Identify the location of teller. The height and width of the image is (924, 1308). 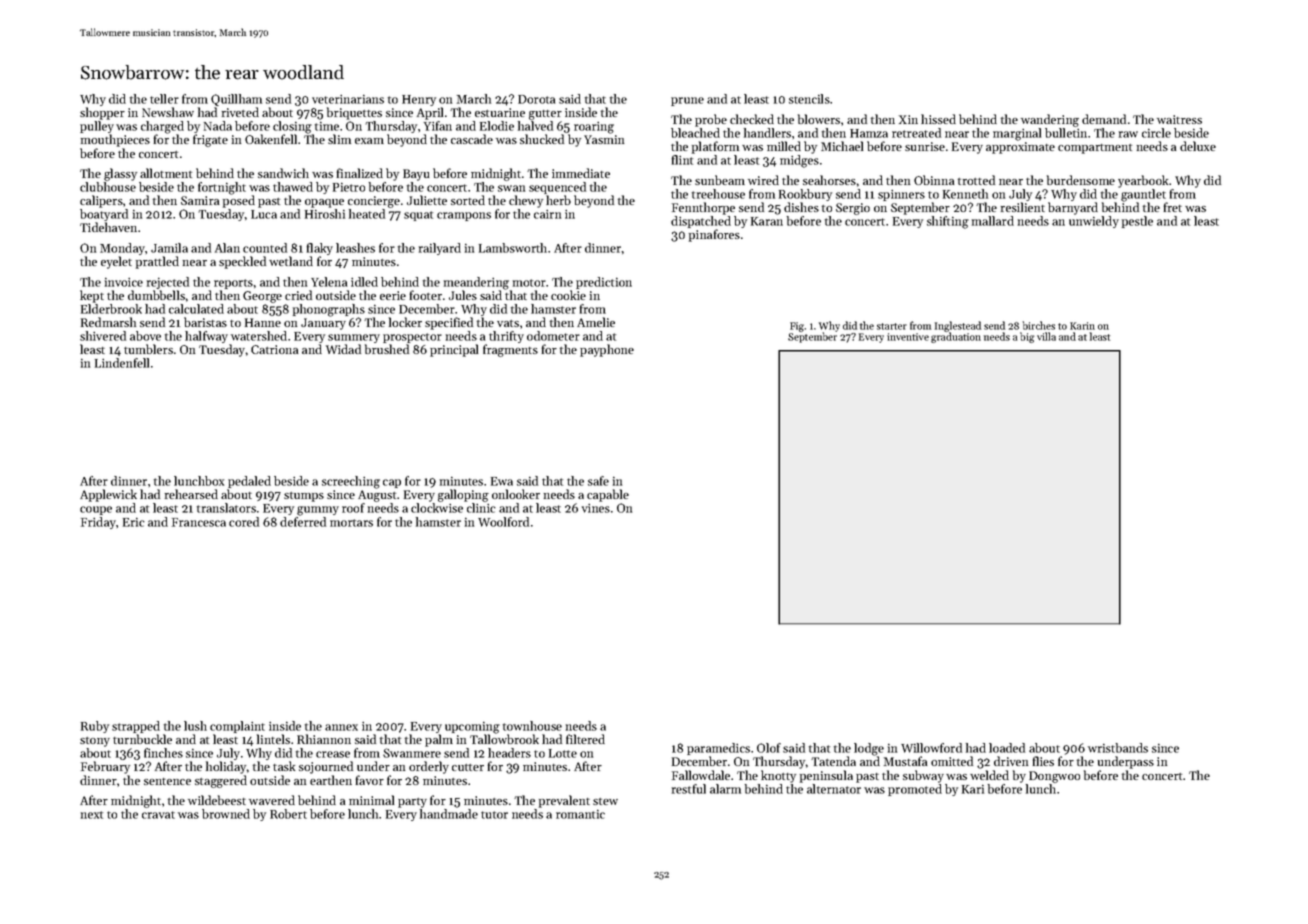
(164, 99).
